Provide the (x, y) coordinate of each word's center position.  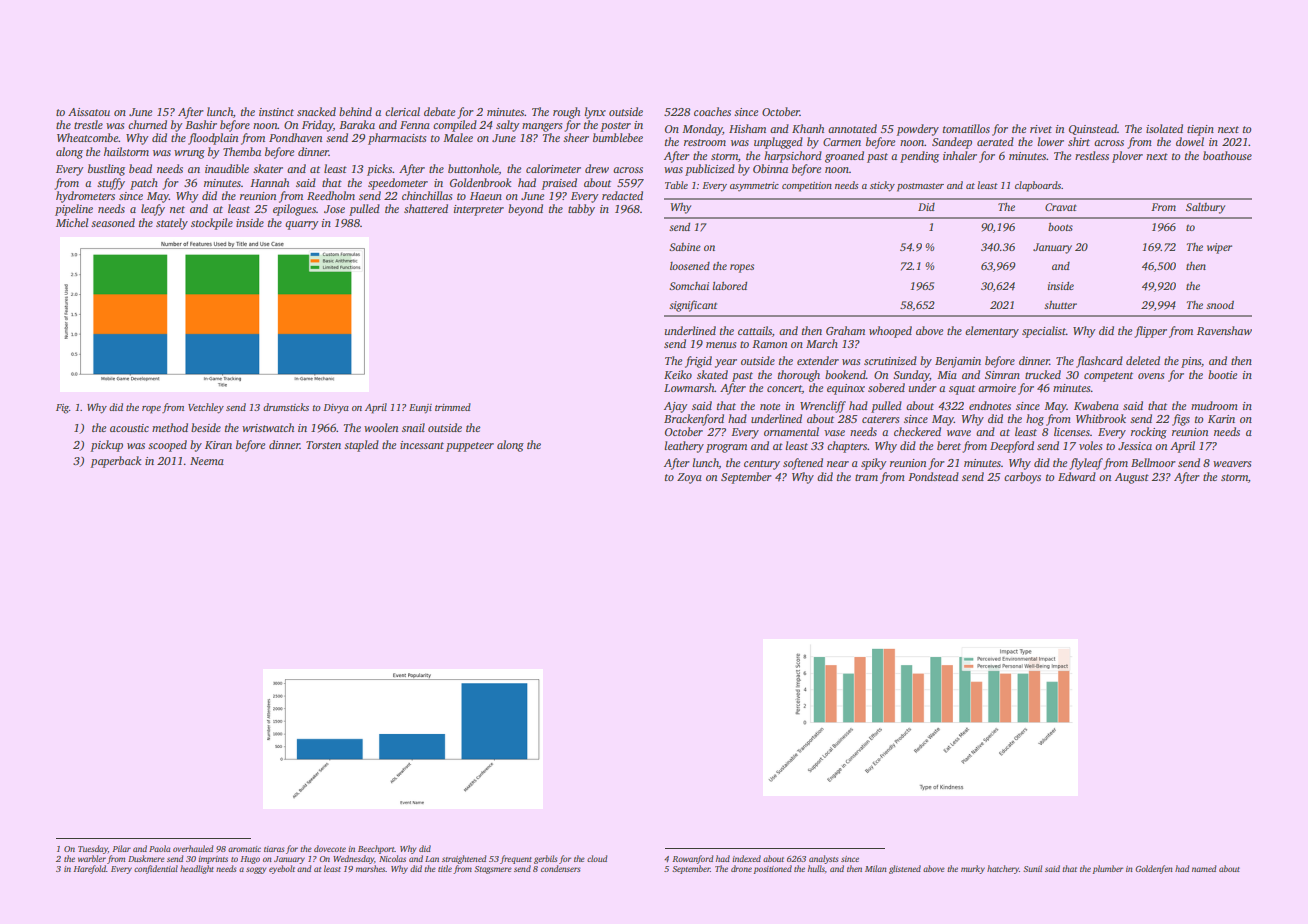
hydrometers (85, 197)
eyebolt (282, 869)
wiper (1219, 248)
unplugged (778, 143)
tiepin (1200, 130)
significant (693, 306)
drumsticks (286, 407)
